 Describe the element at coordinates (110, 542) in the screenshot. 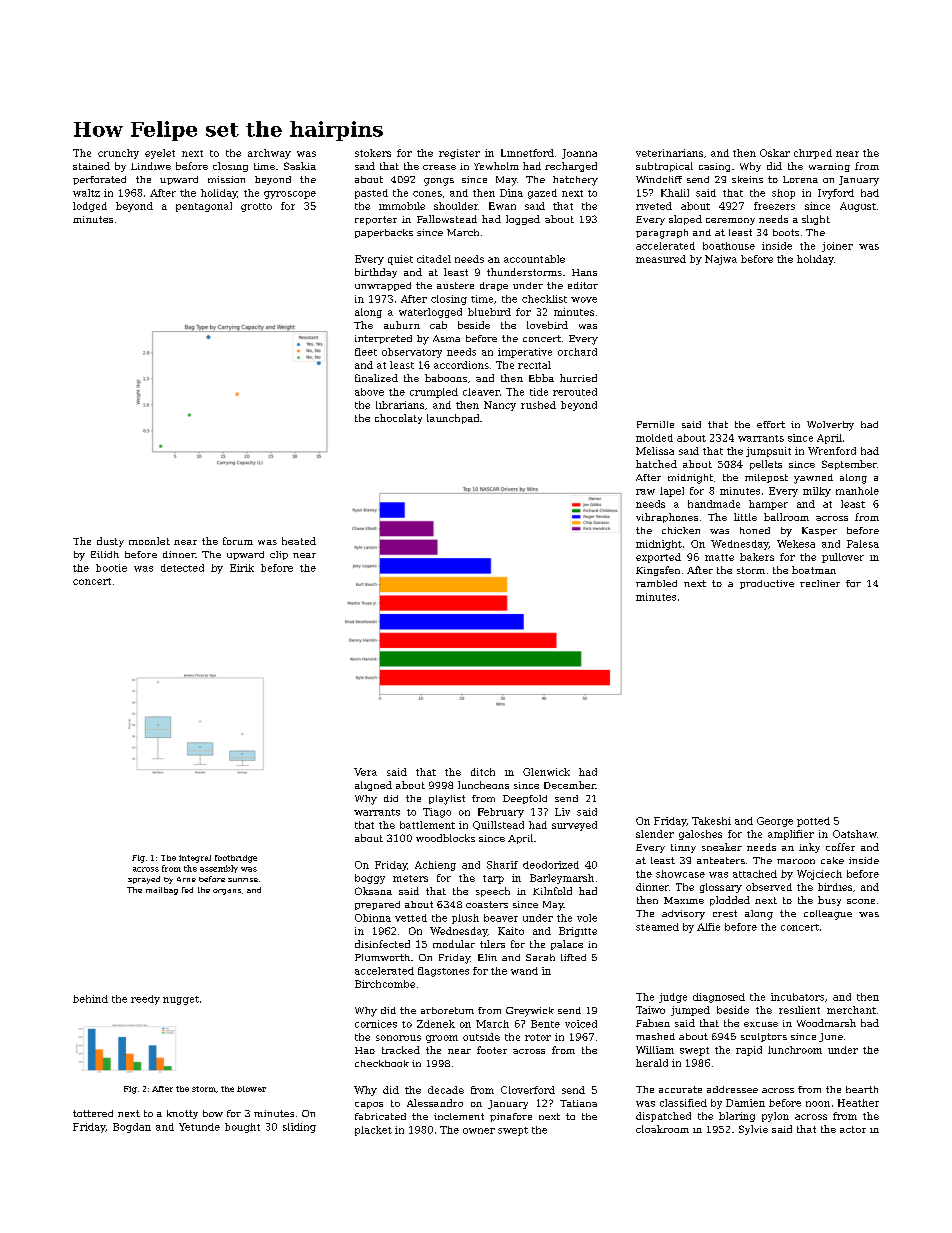

I see `dusty` at that location.
